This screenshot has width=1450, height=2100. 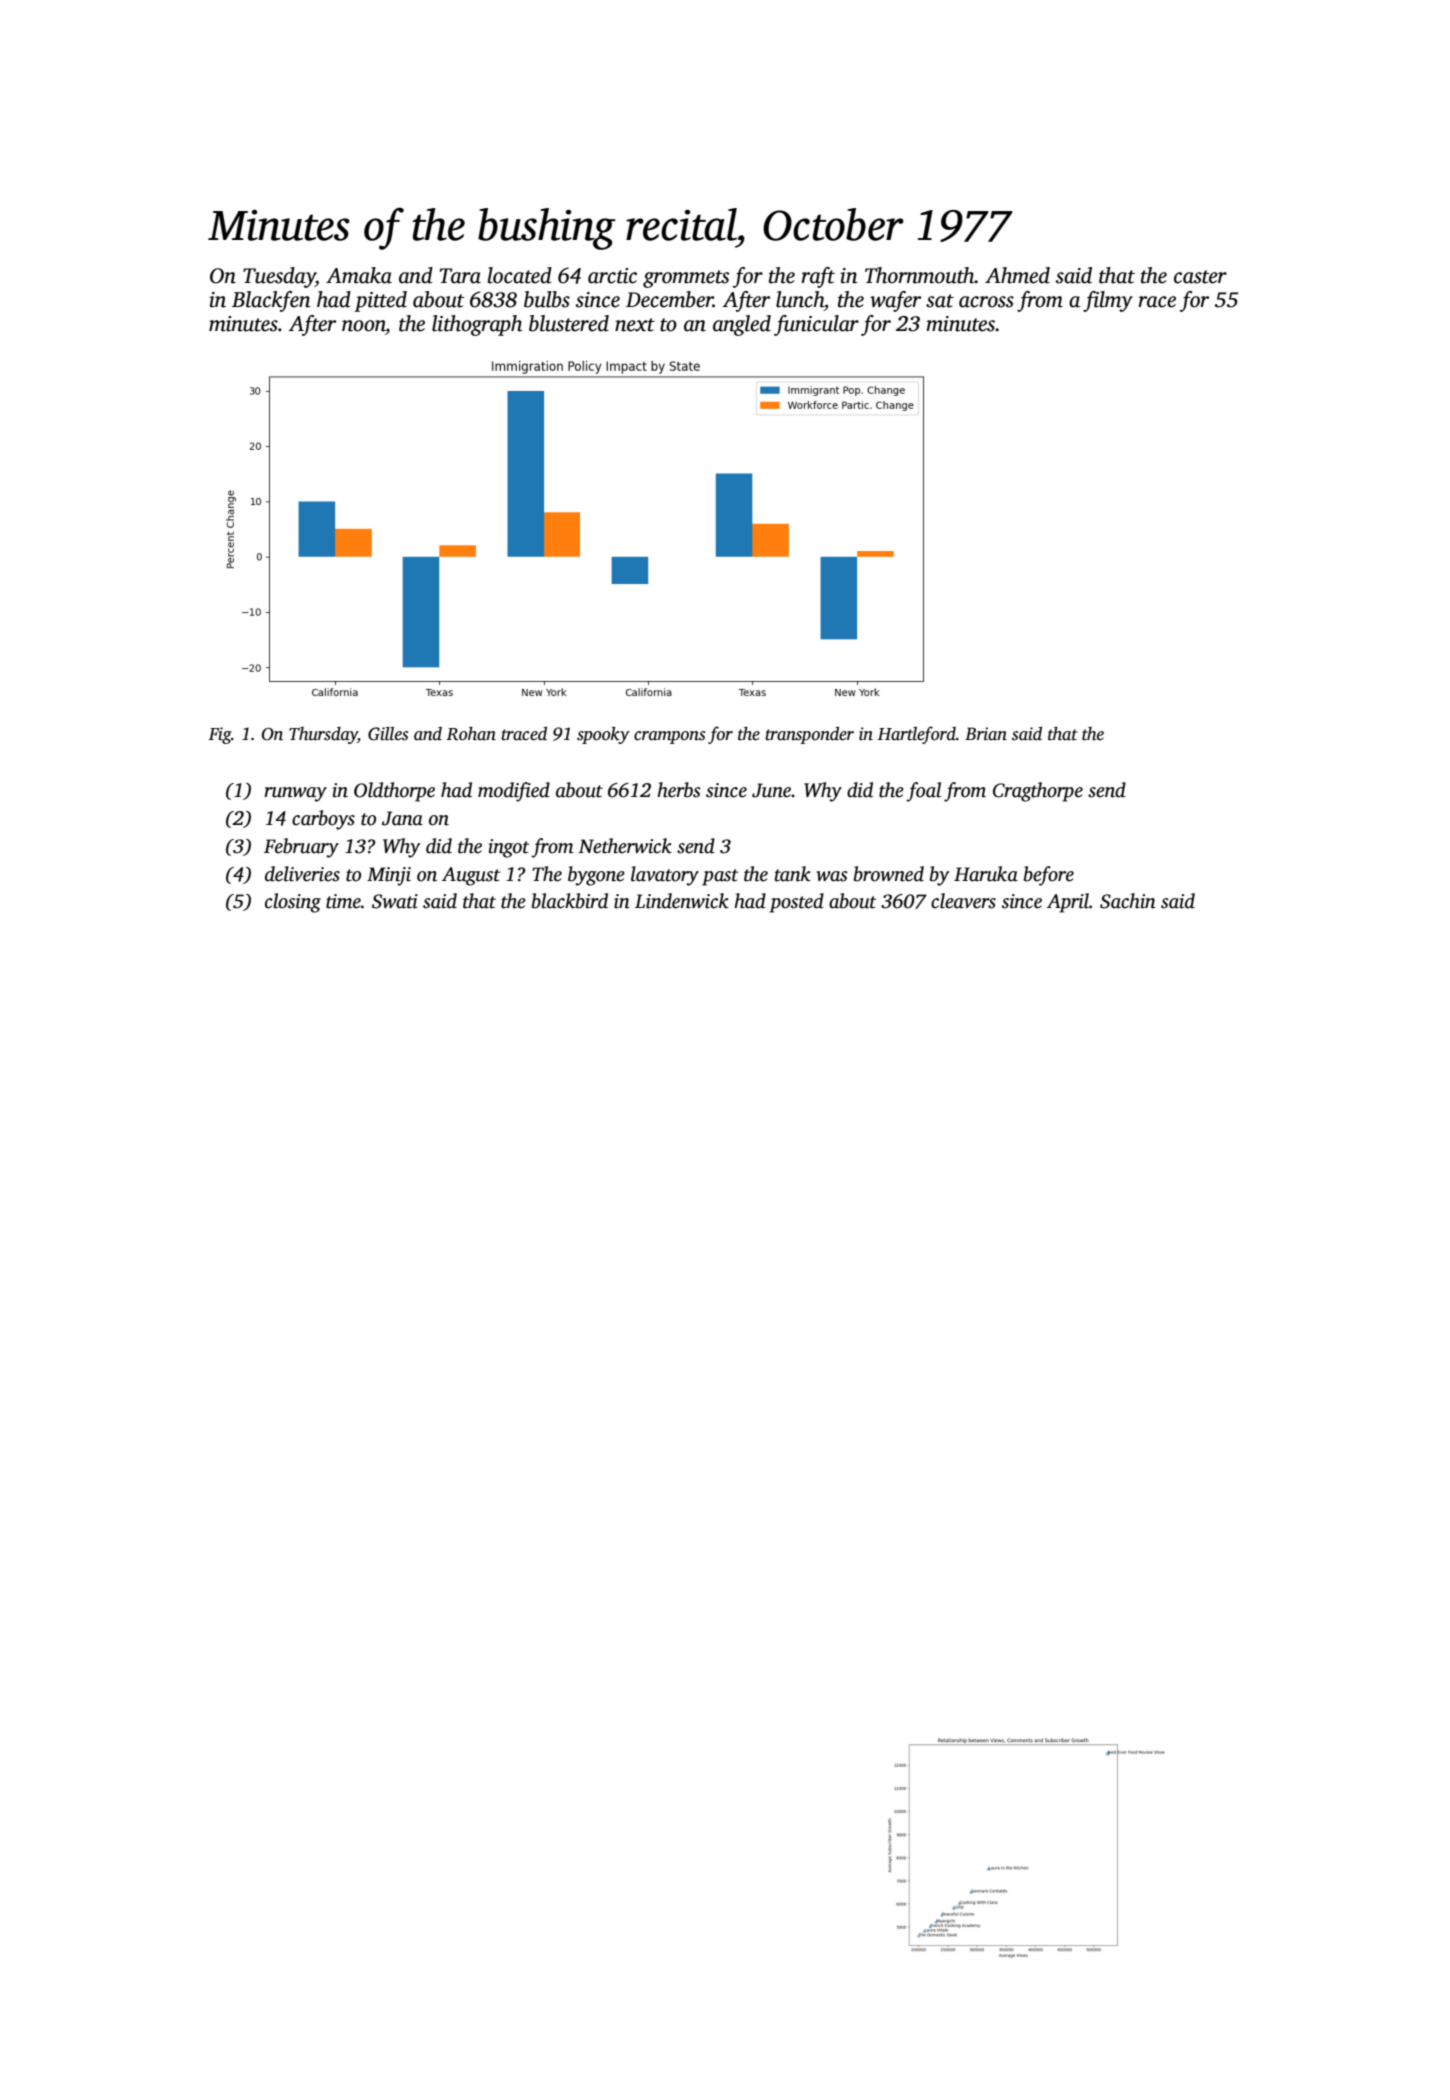 I want to click on transponder, so click(x=809, y=735).
